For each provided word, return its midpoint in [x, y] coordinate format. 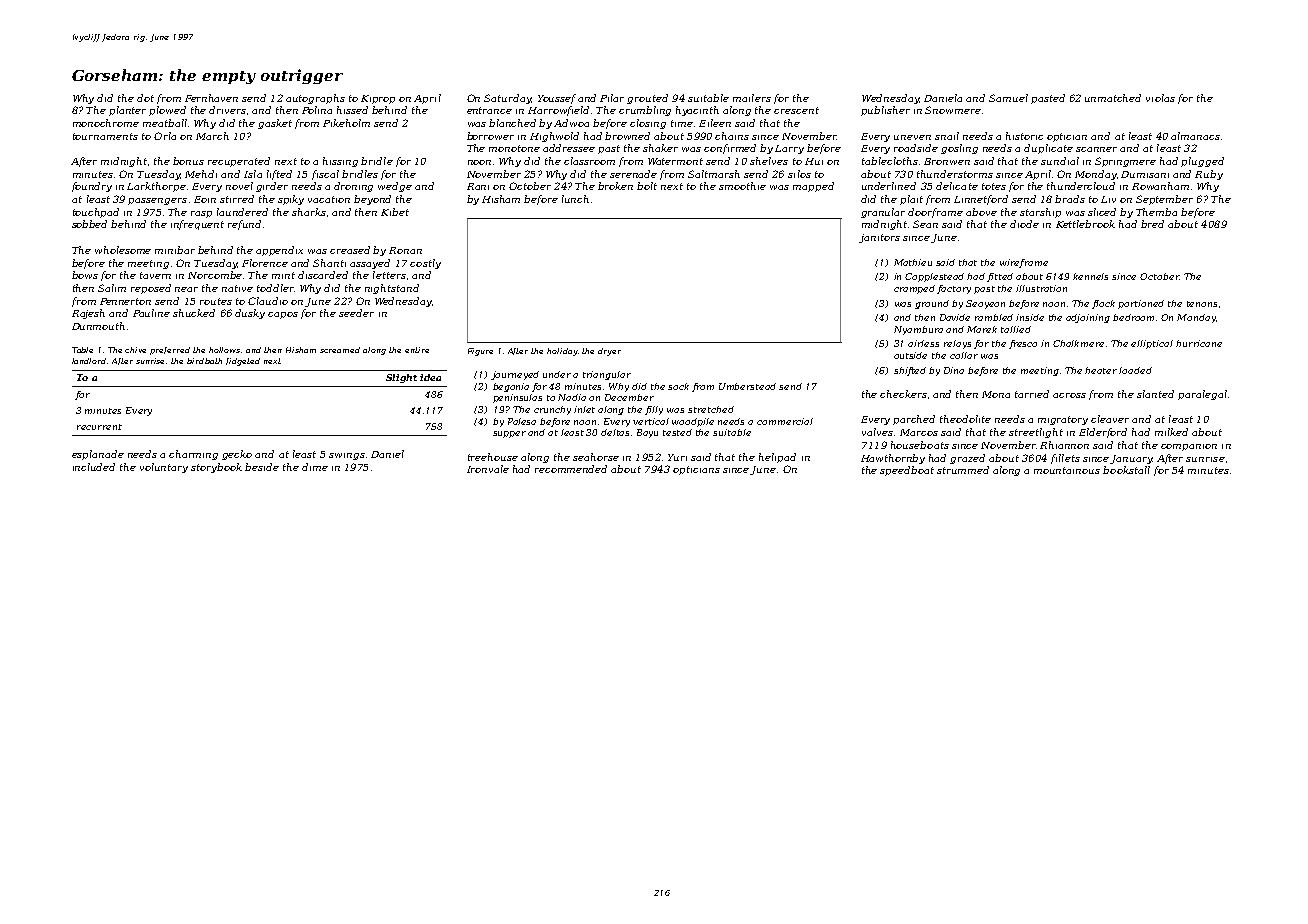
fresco [1023, 344]
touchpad [96, 213]
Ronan [405, 250]
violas [1160, 98]
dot [145, 98]
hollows [224, 350]
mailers [752, 98]
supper [509, 434]
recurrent [99, 427]
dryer [609, 352]
